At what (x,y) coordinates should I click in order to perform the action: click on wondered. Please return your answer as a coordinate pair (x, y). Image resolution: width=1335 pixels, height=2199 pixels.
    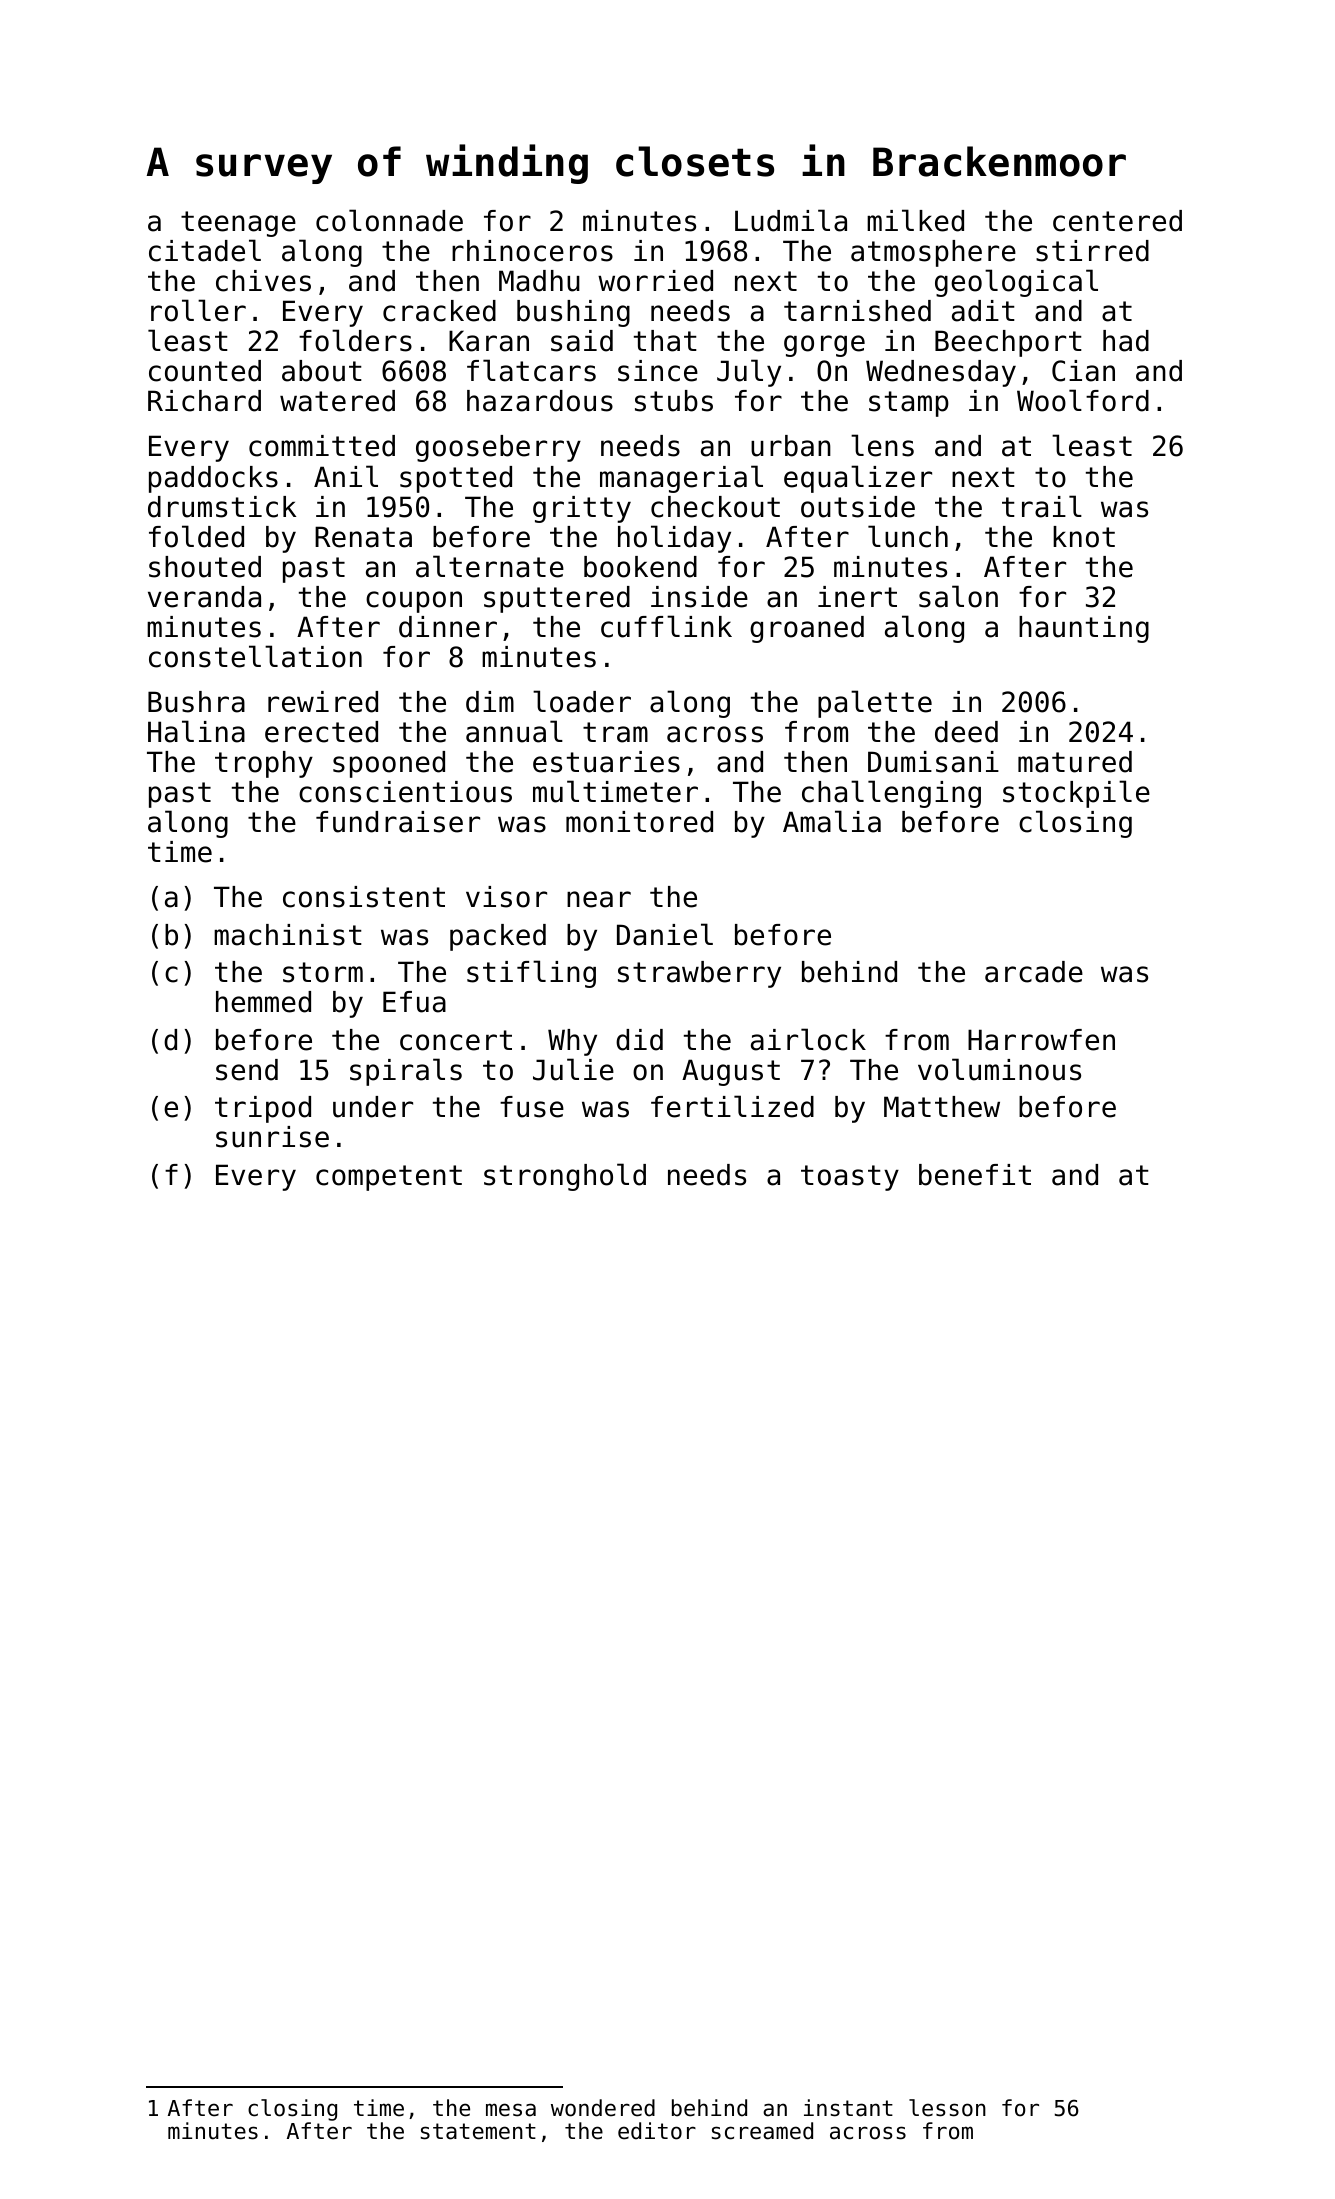
    Looking at the image, I should click on (603, 2108).
